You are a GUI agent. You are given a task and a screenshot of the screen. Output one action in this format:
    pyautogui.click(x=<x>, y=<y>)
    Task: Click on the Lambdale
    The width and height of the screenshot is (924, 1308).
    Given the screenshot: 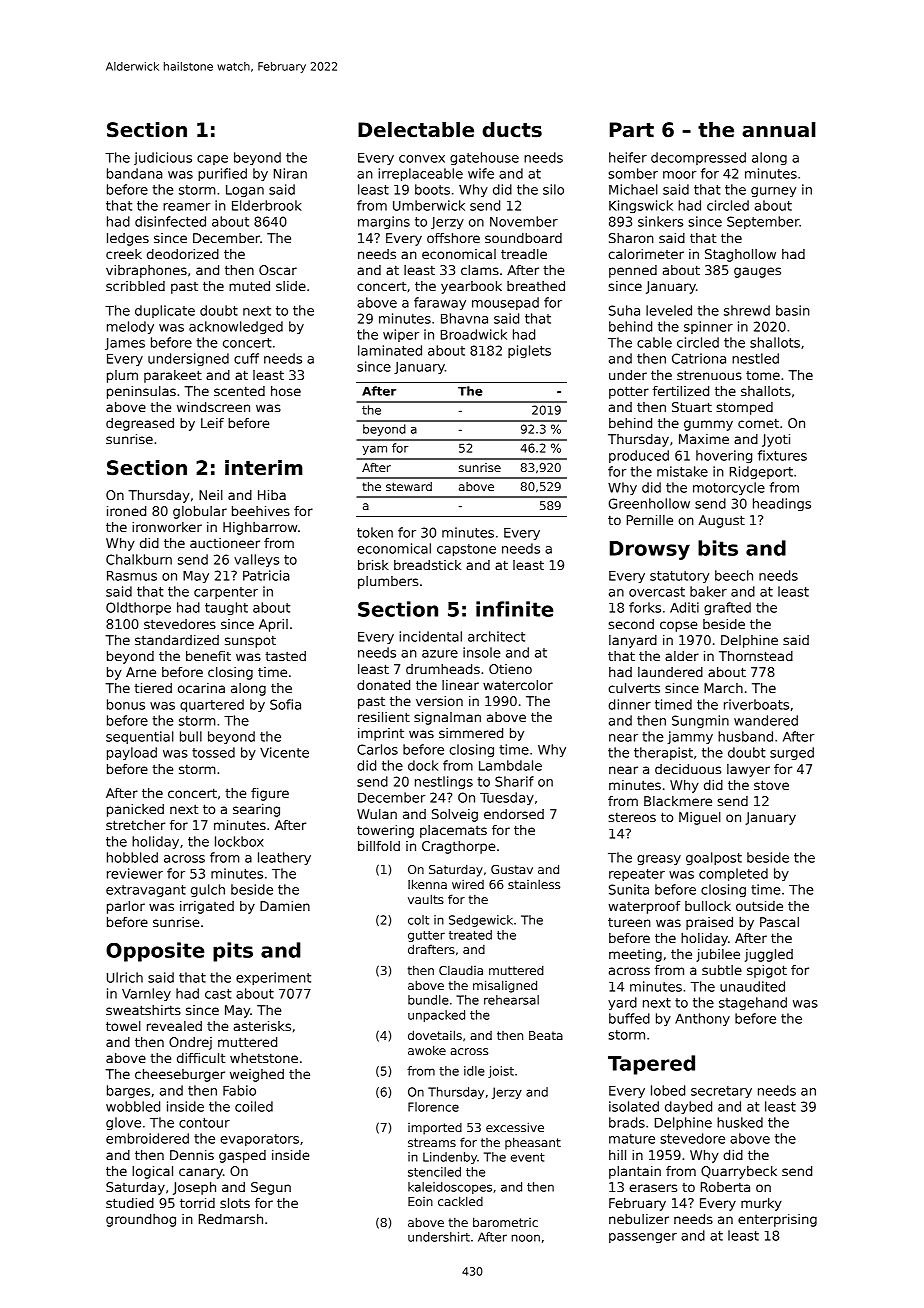 What is the action you would take?
    pyautogui.click(x=510, y=765)
